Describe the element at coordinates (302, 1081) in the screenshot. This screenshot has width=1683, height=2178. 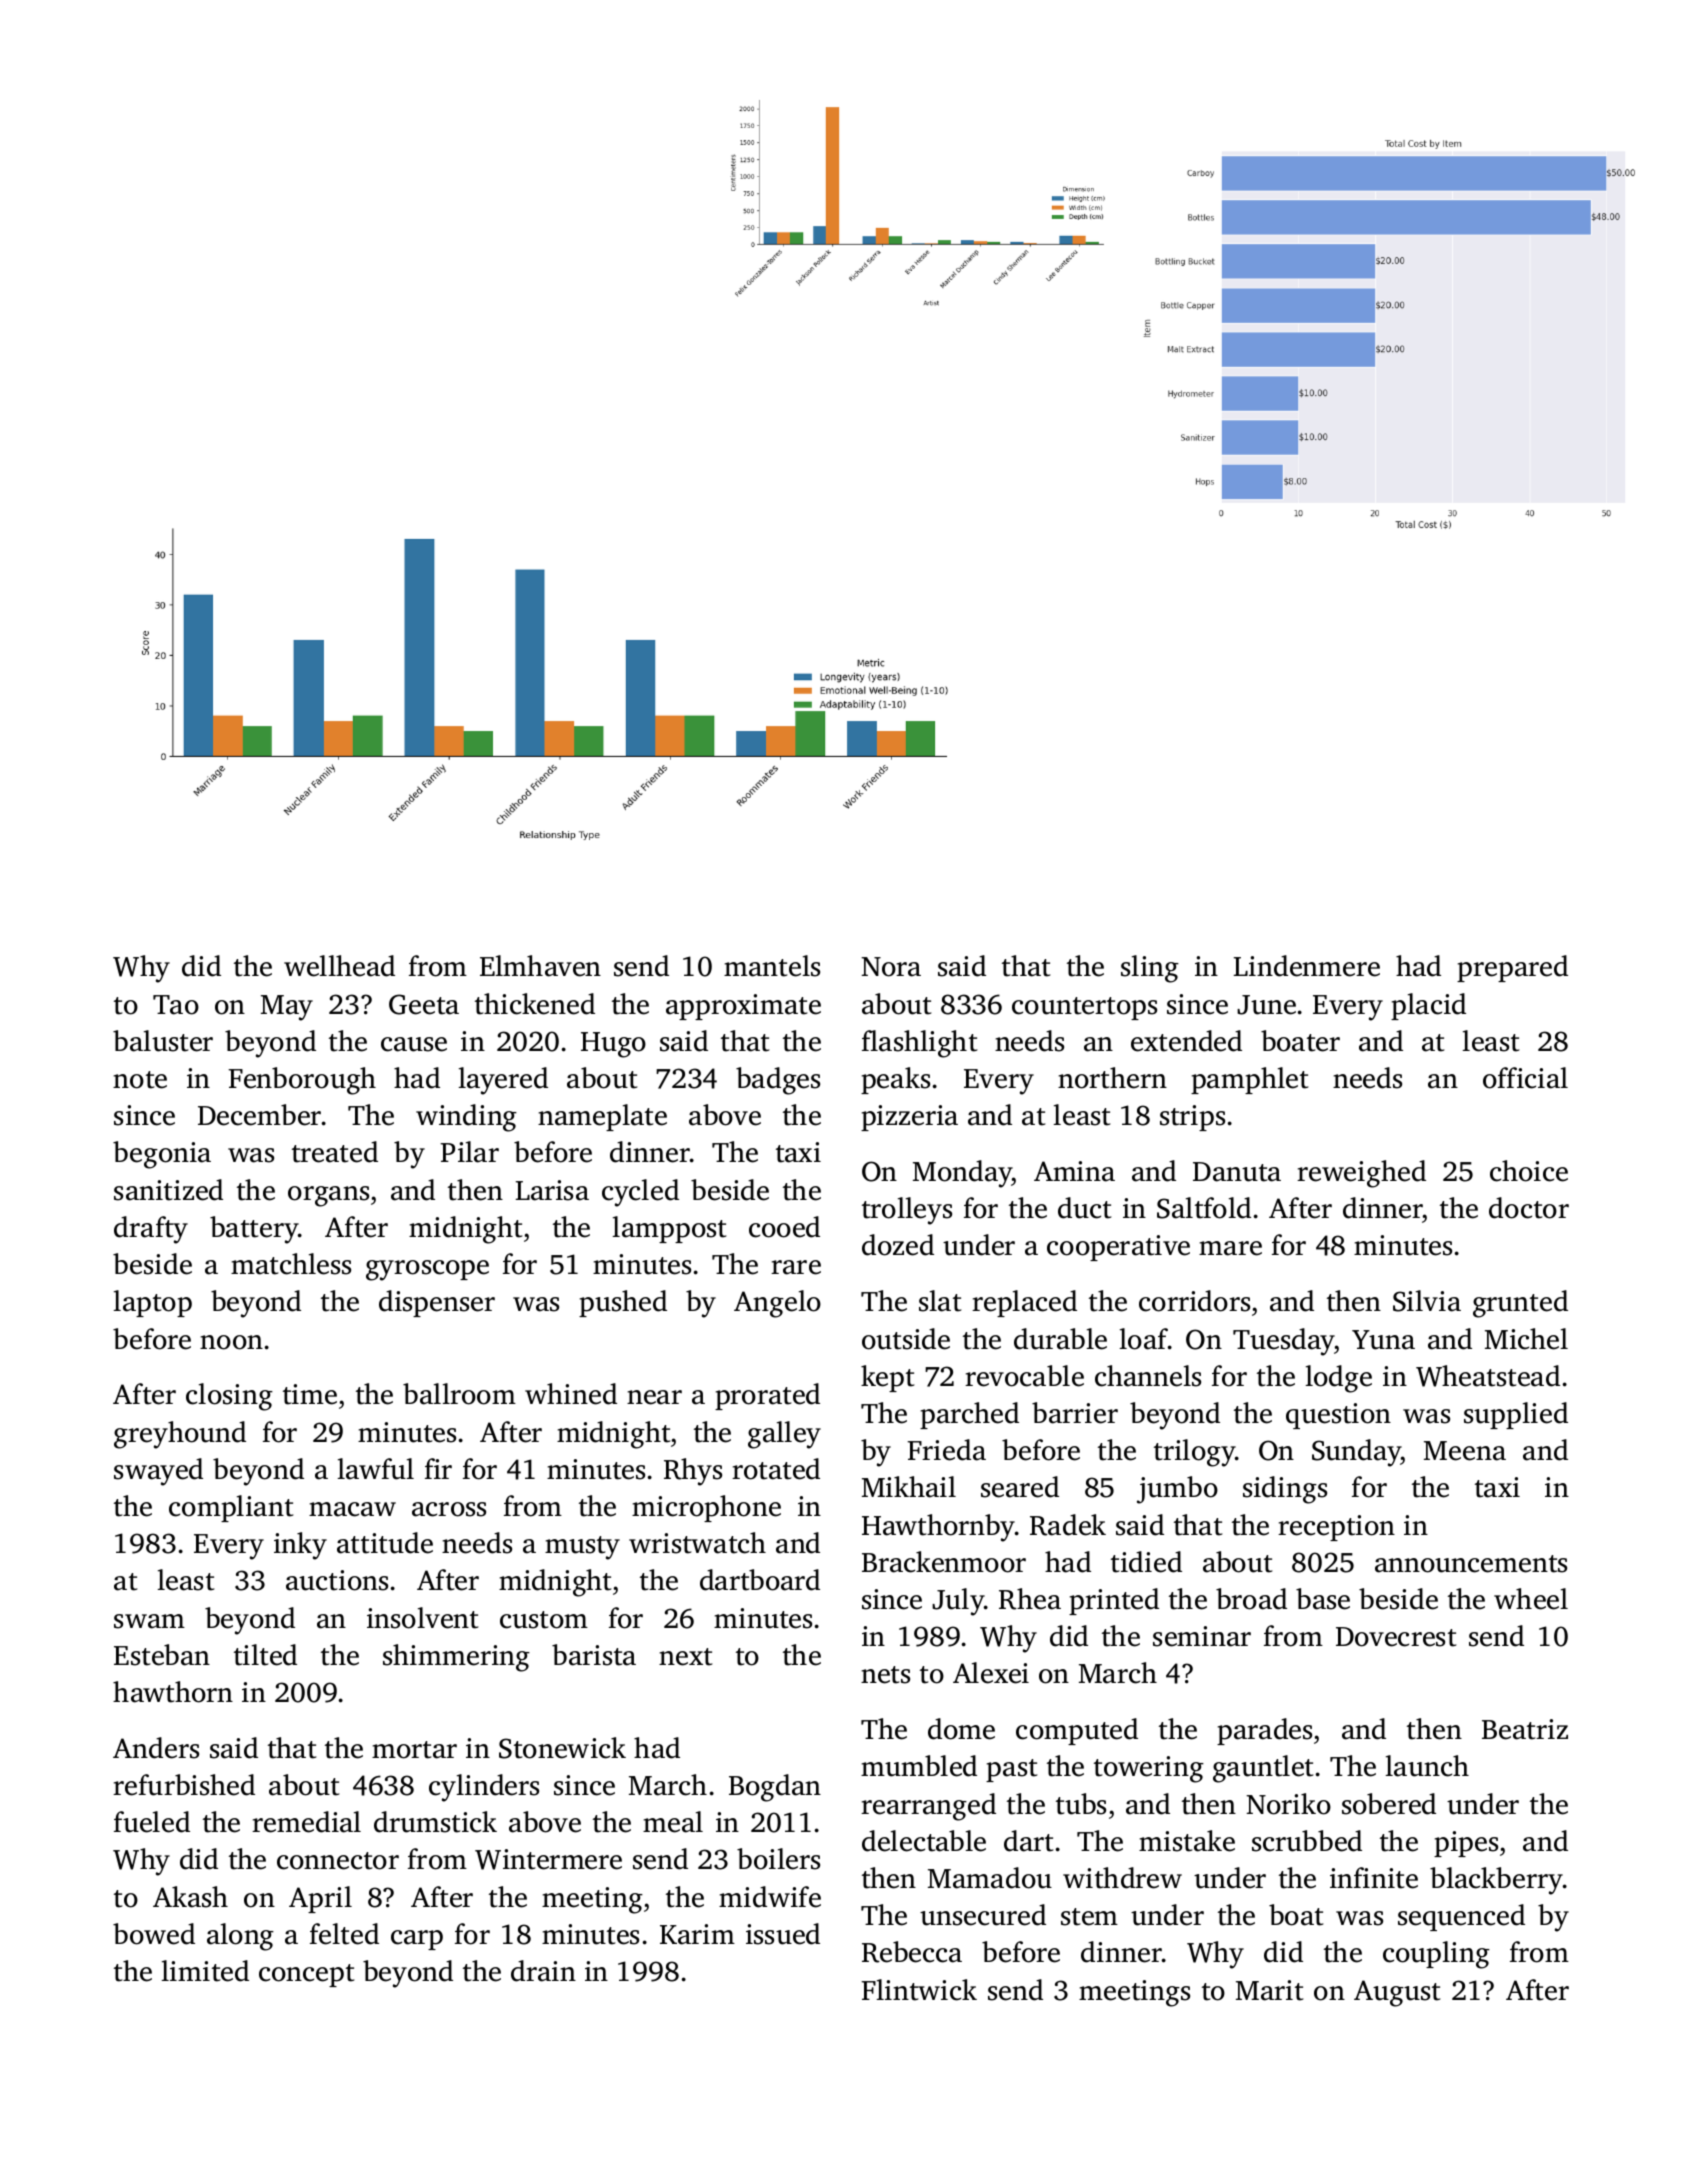
I see `Fenborough` at that location.
